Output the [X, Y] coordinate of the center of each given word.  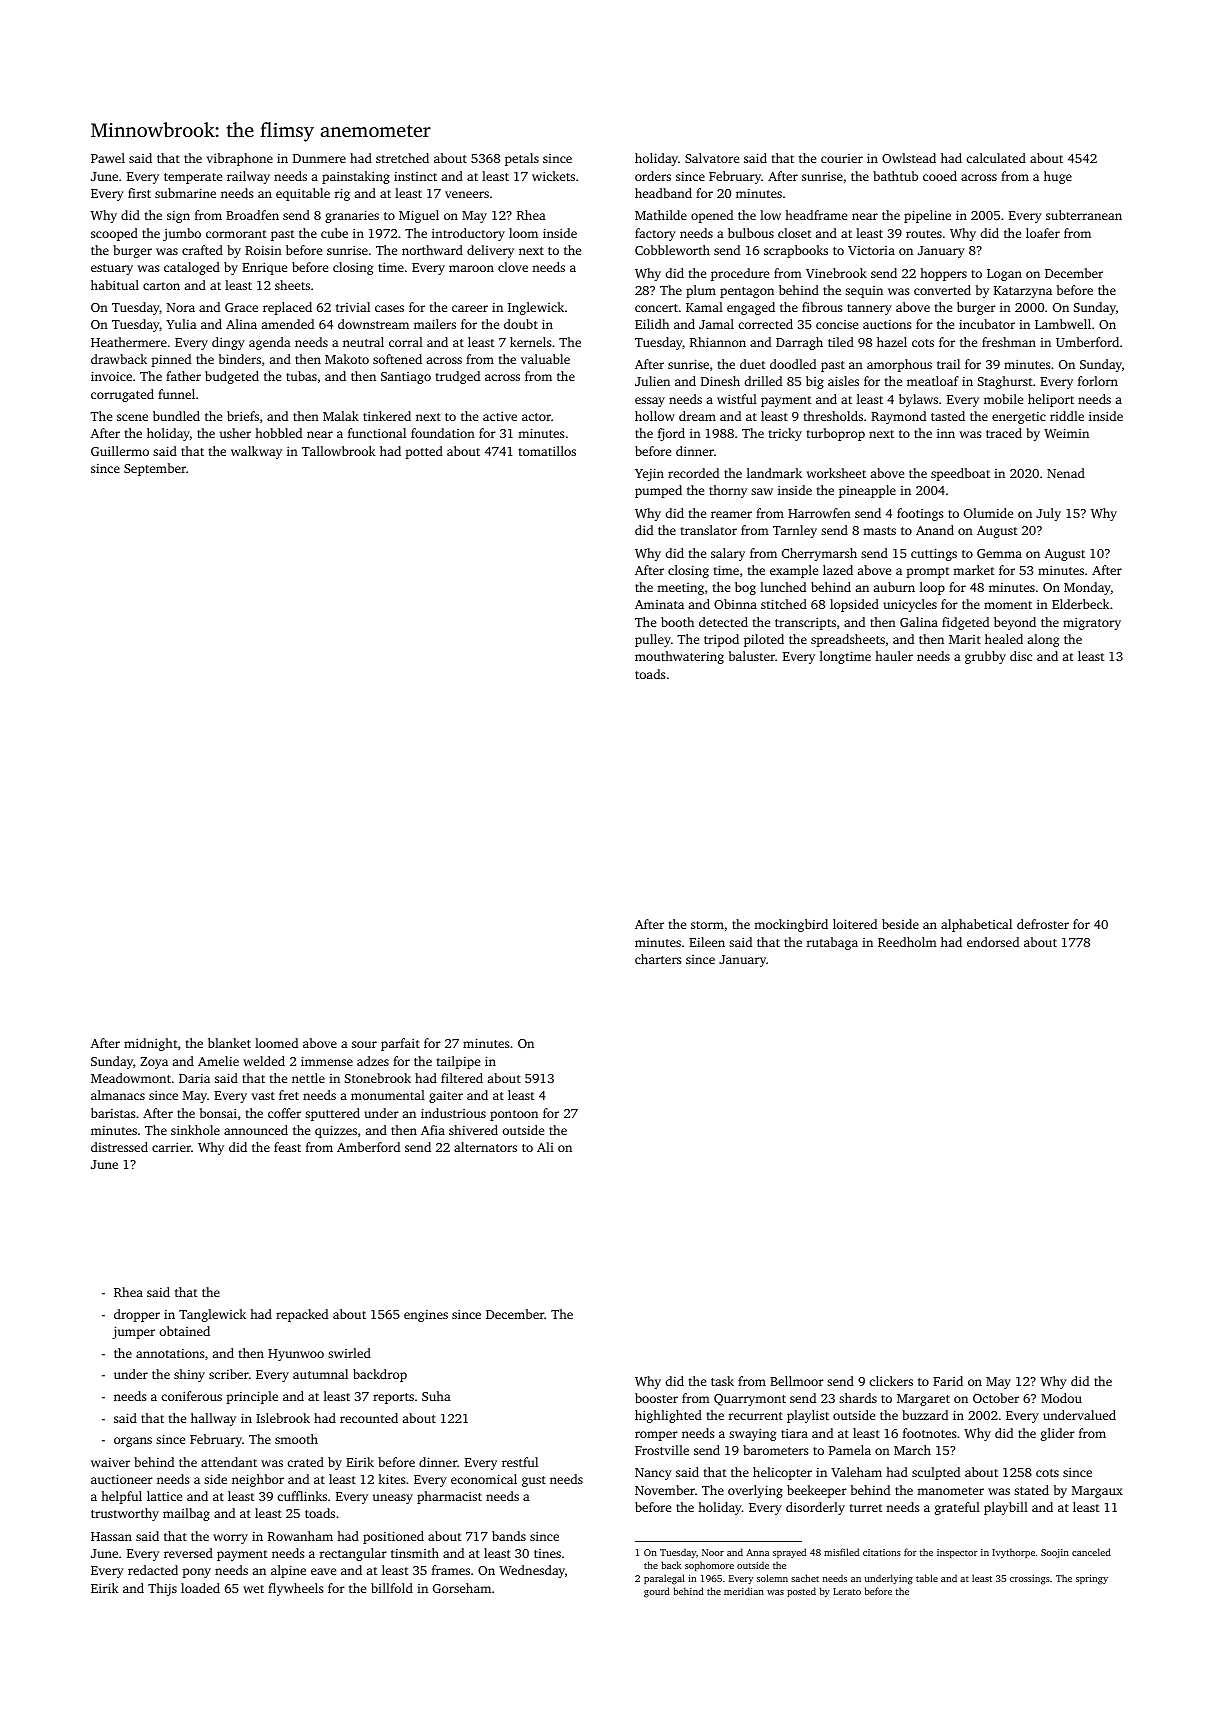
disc [1021, 656]
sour [364, 1044]
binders [240, 359]
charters [658, 959]
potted [424, 452]
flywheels [296, 1589]
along [1043, 640]
